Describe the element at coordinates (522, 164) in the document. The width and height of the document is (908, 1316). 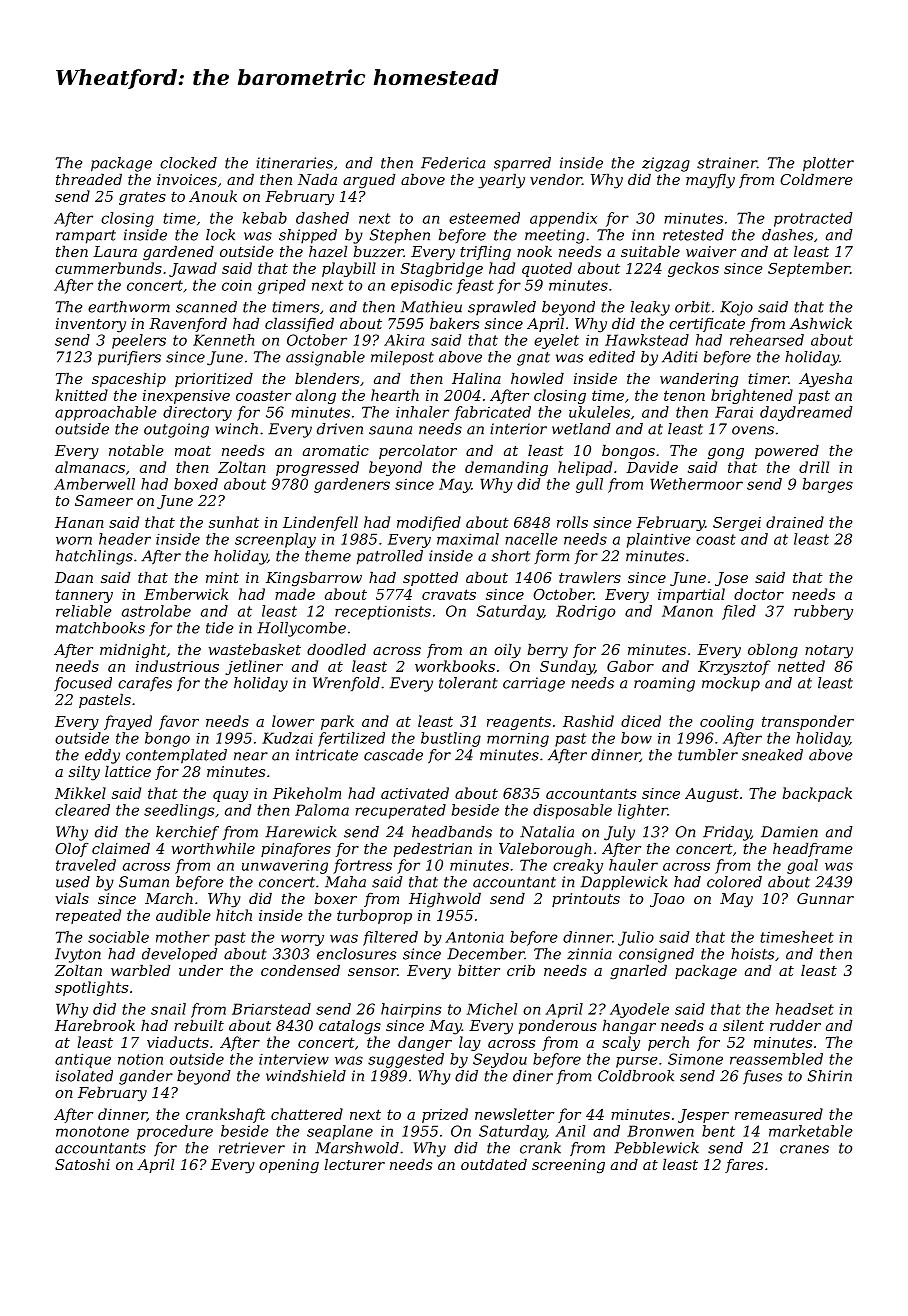
I see `sparred` at that location.
